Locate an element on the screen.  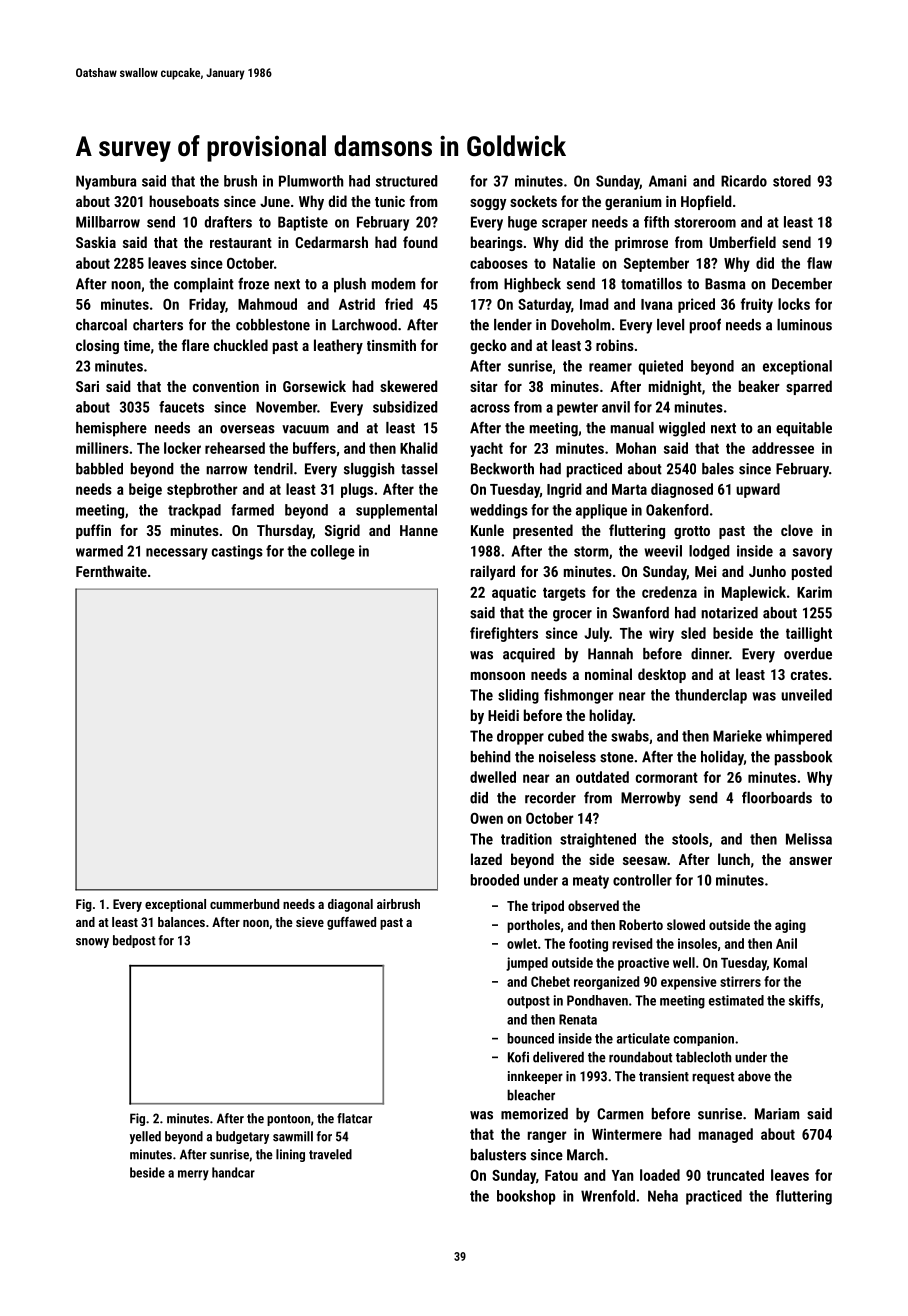
sockets is located at coordinates (533, 201).
